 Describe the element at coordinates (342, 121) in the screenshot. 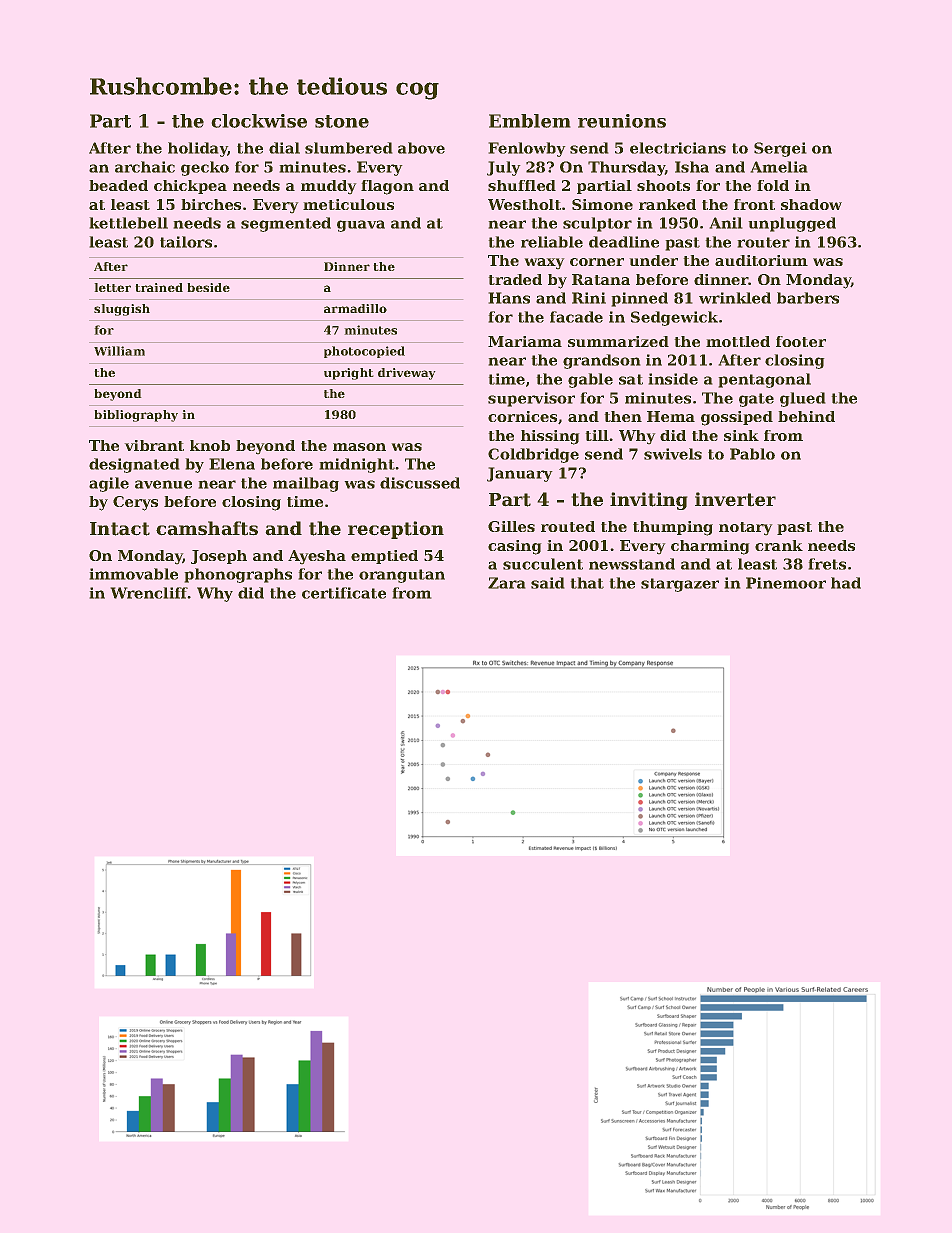

I see `stone` at that location.
